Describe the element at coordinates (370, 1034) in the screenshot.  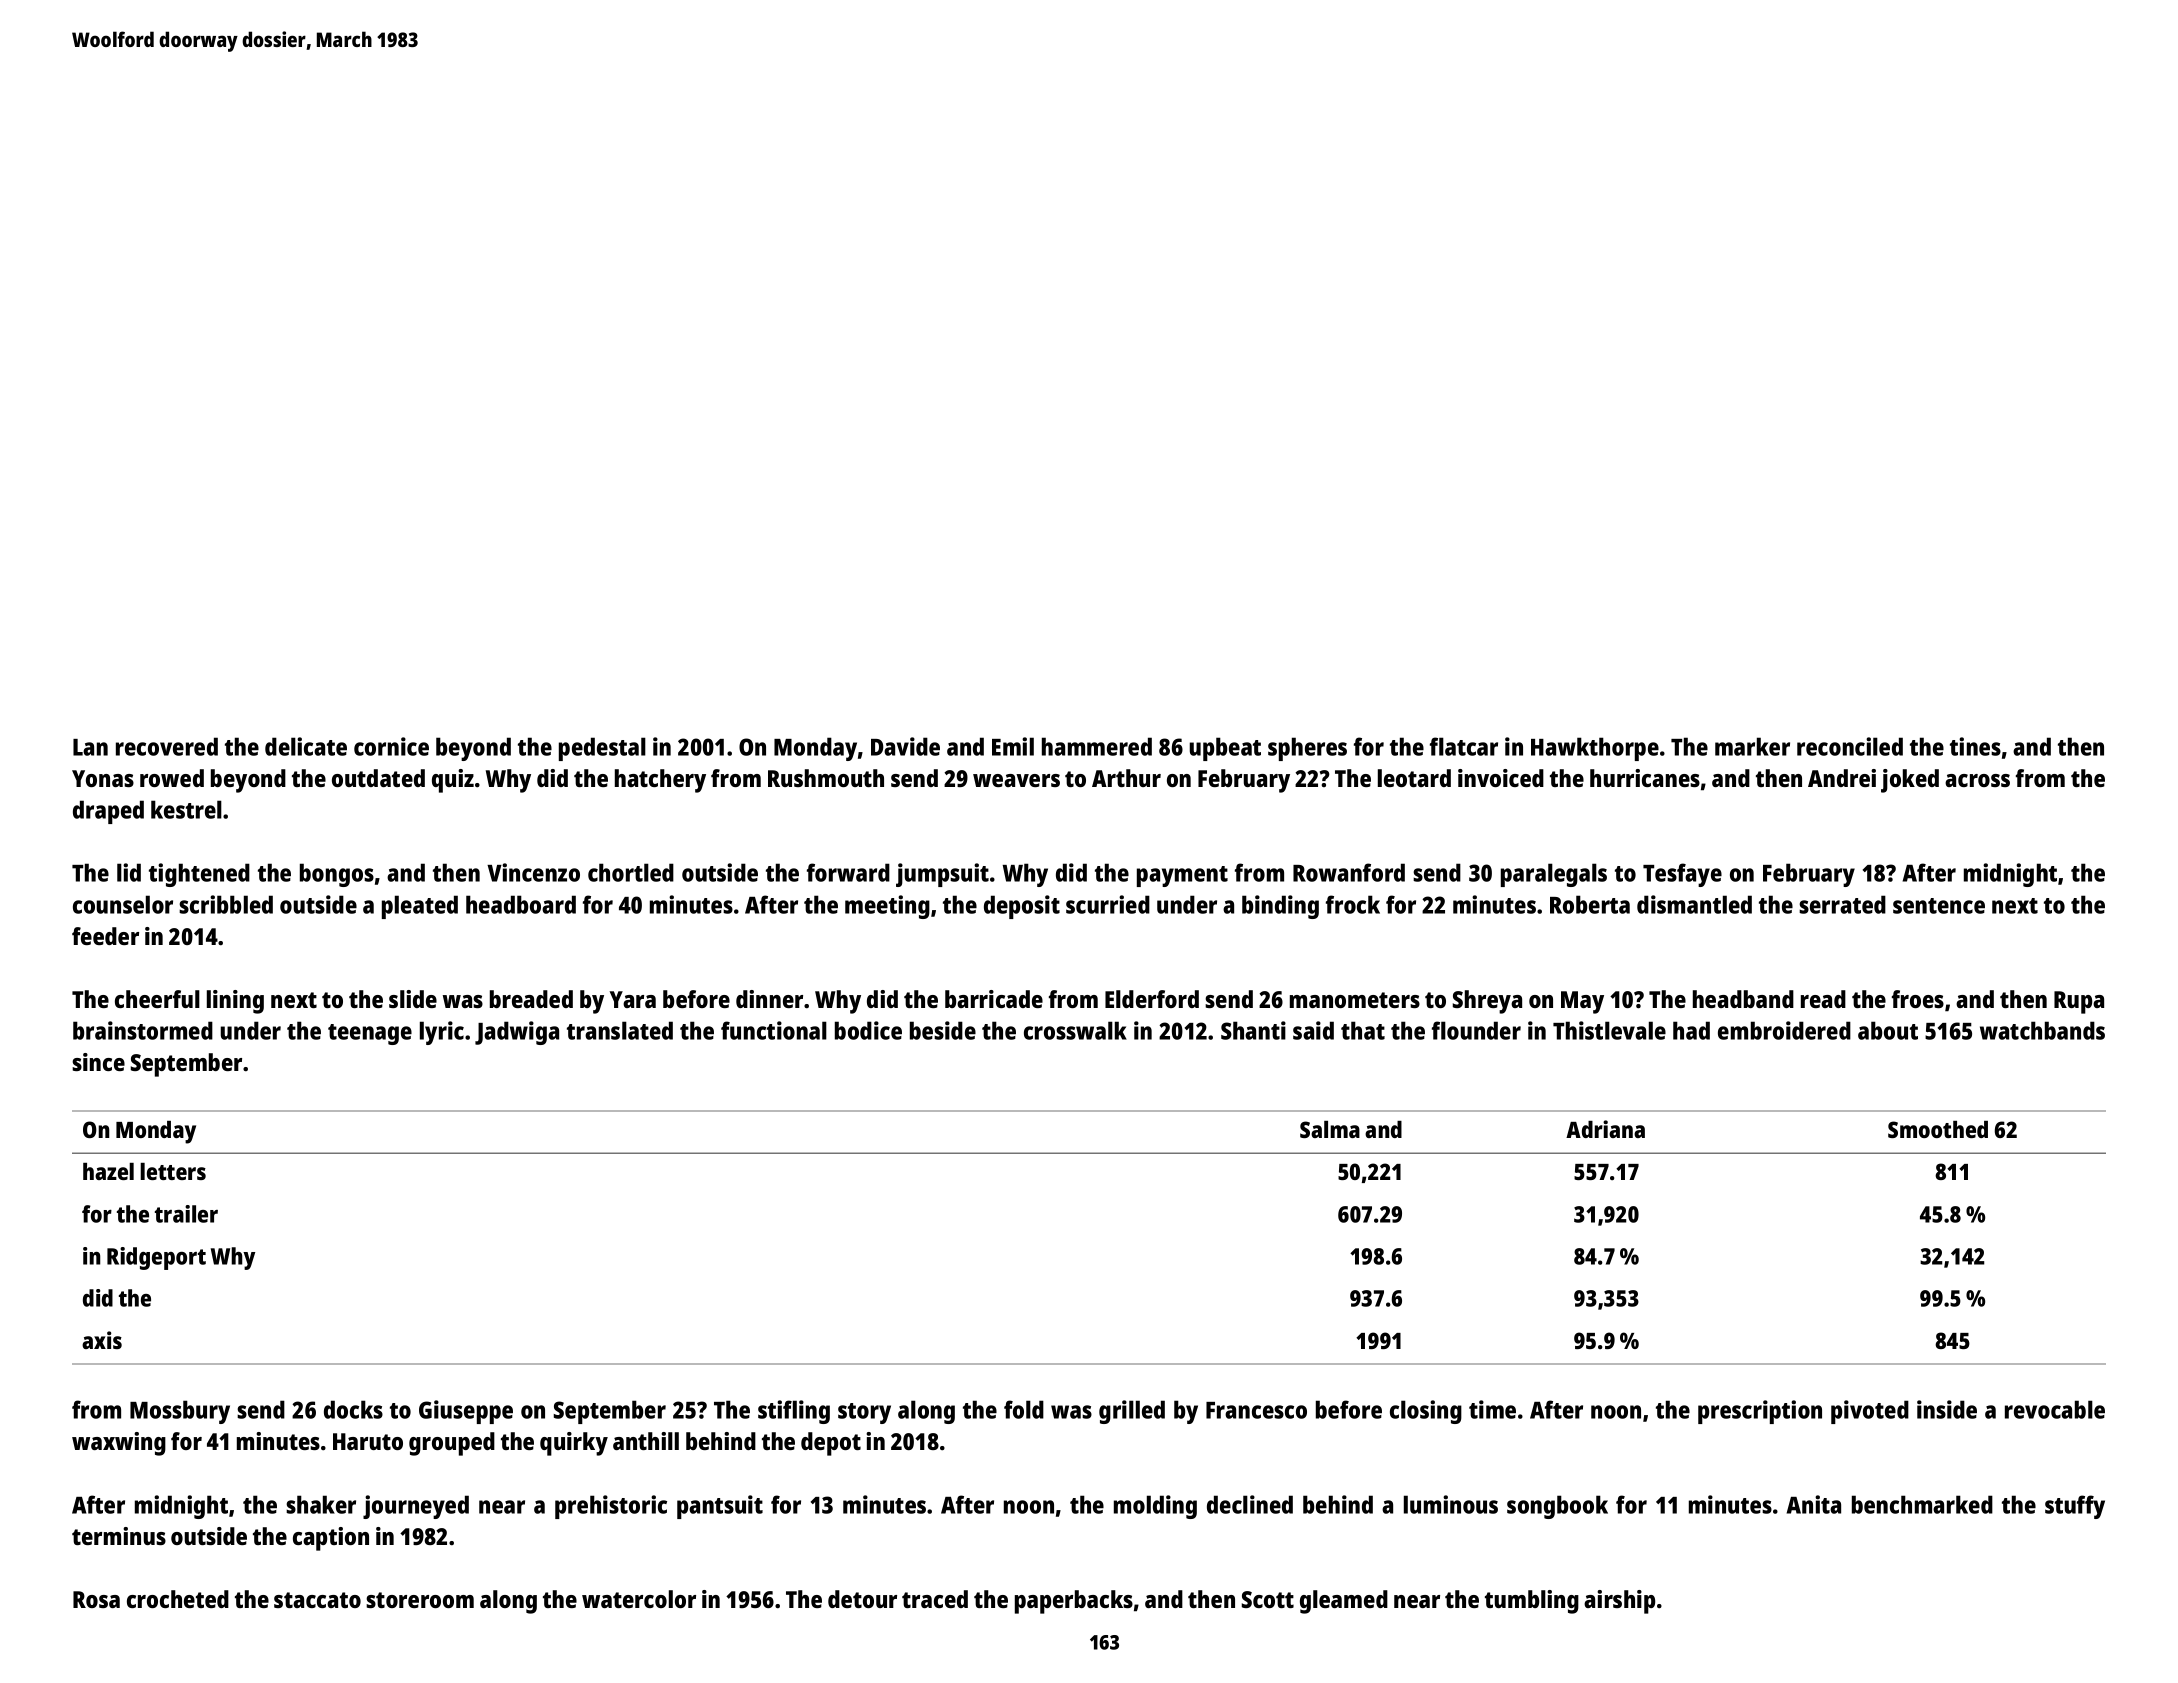
I see `teenage` at that location.
